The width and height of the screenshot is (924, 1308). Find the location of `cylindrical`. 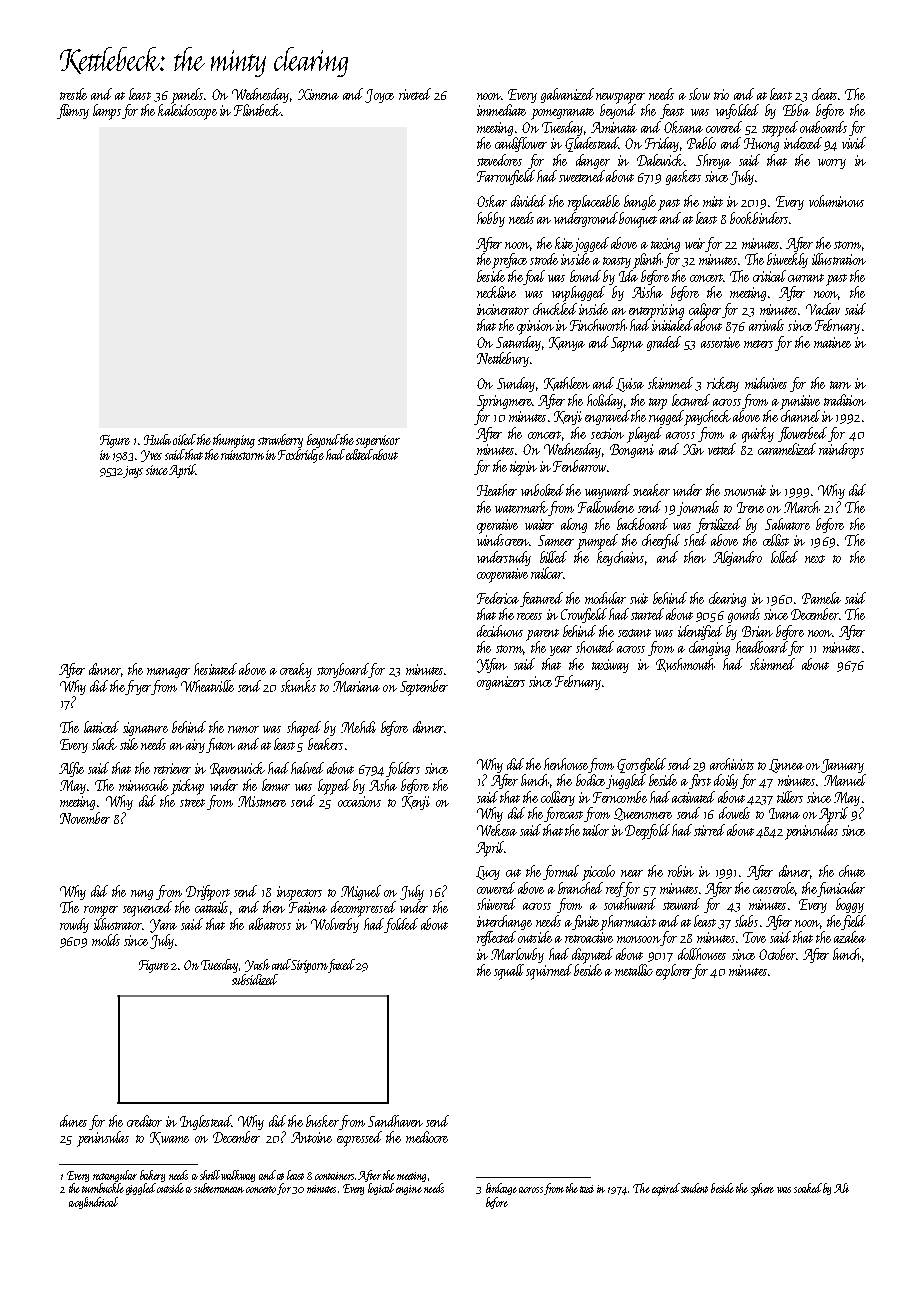

cylindrical is located at coordinates (96, 1203).
